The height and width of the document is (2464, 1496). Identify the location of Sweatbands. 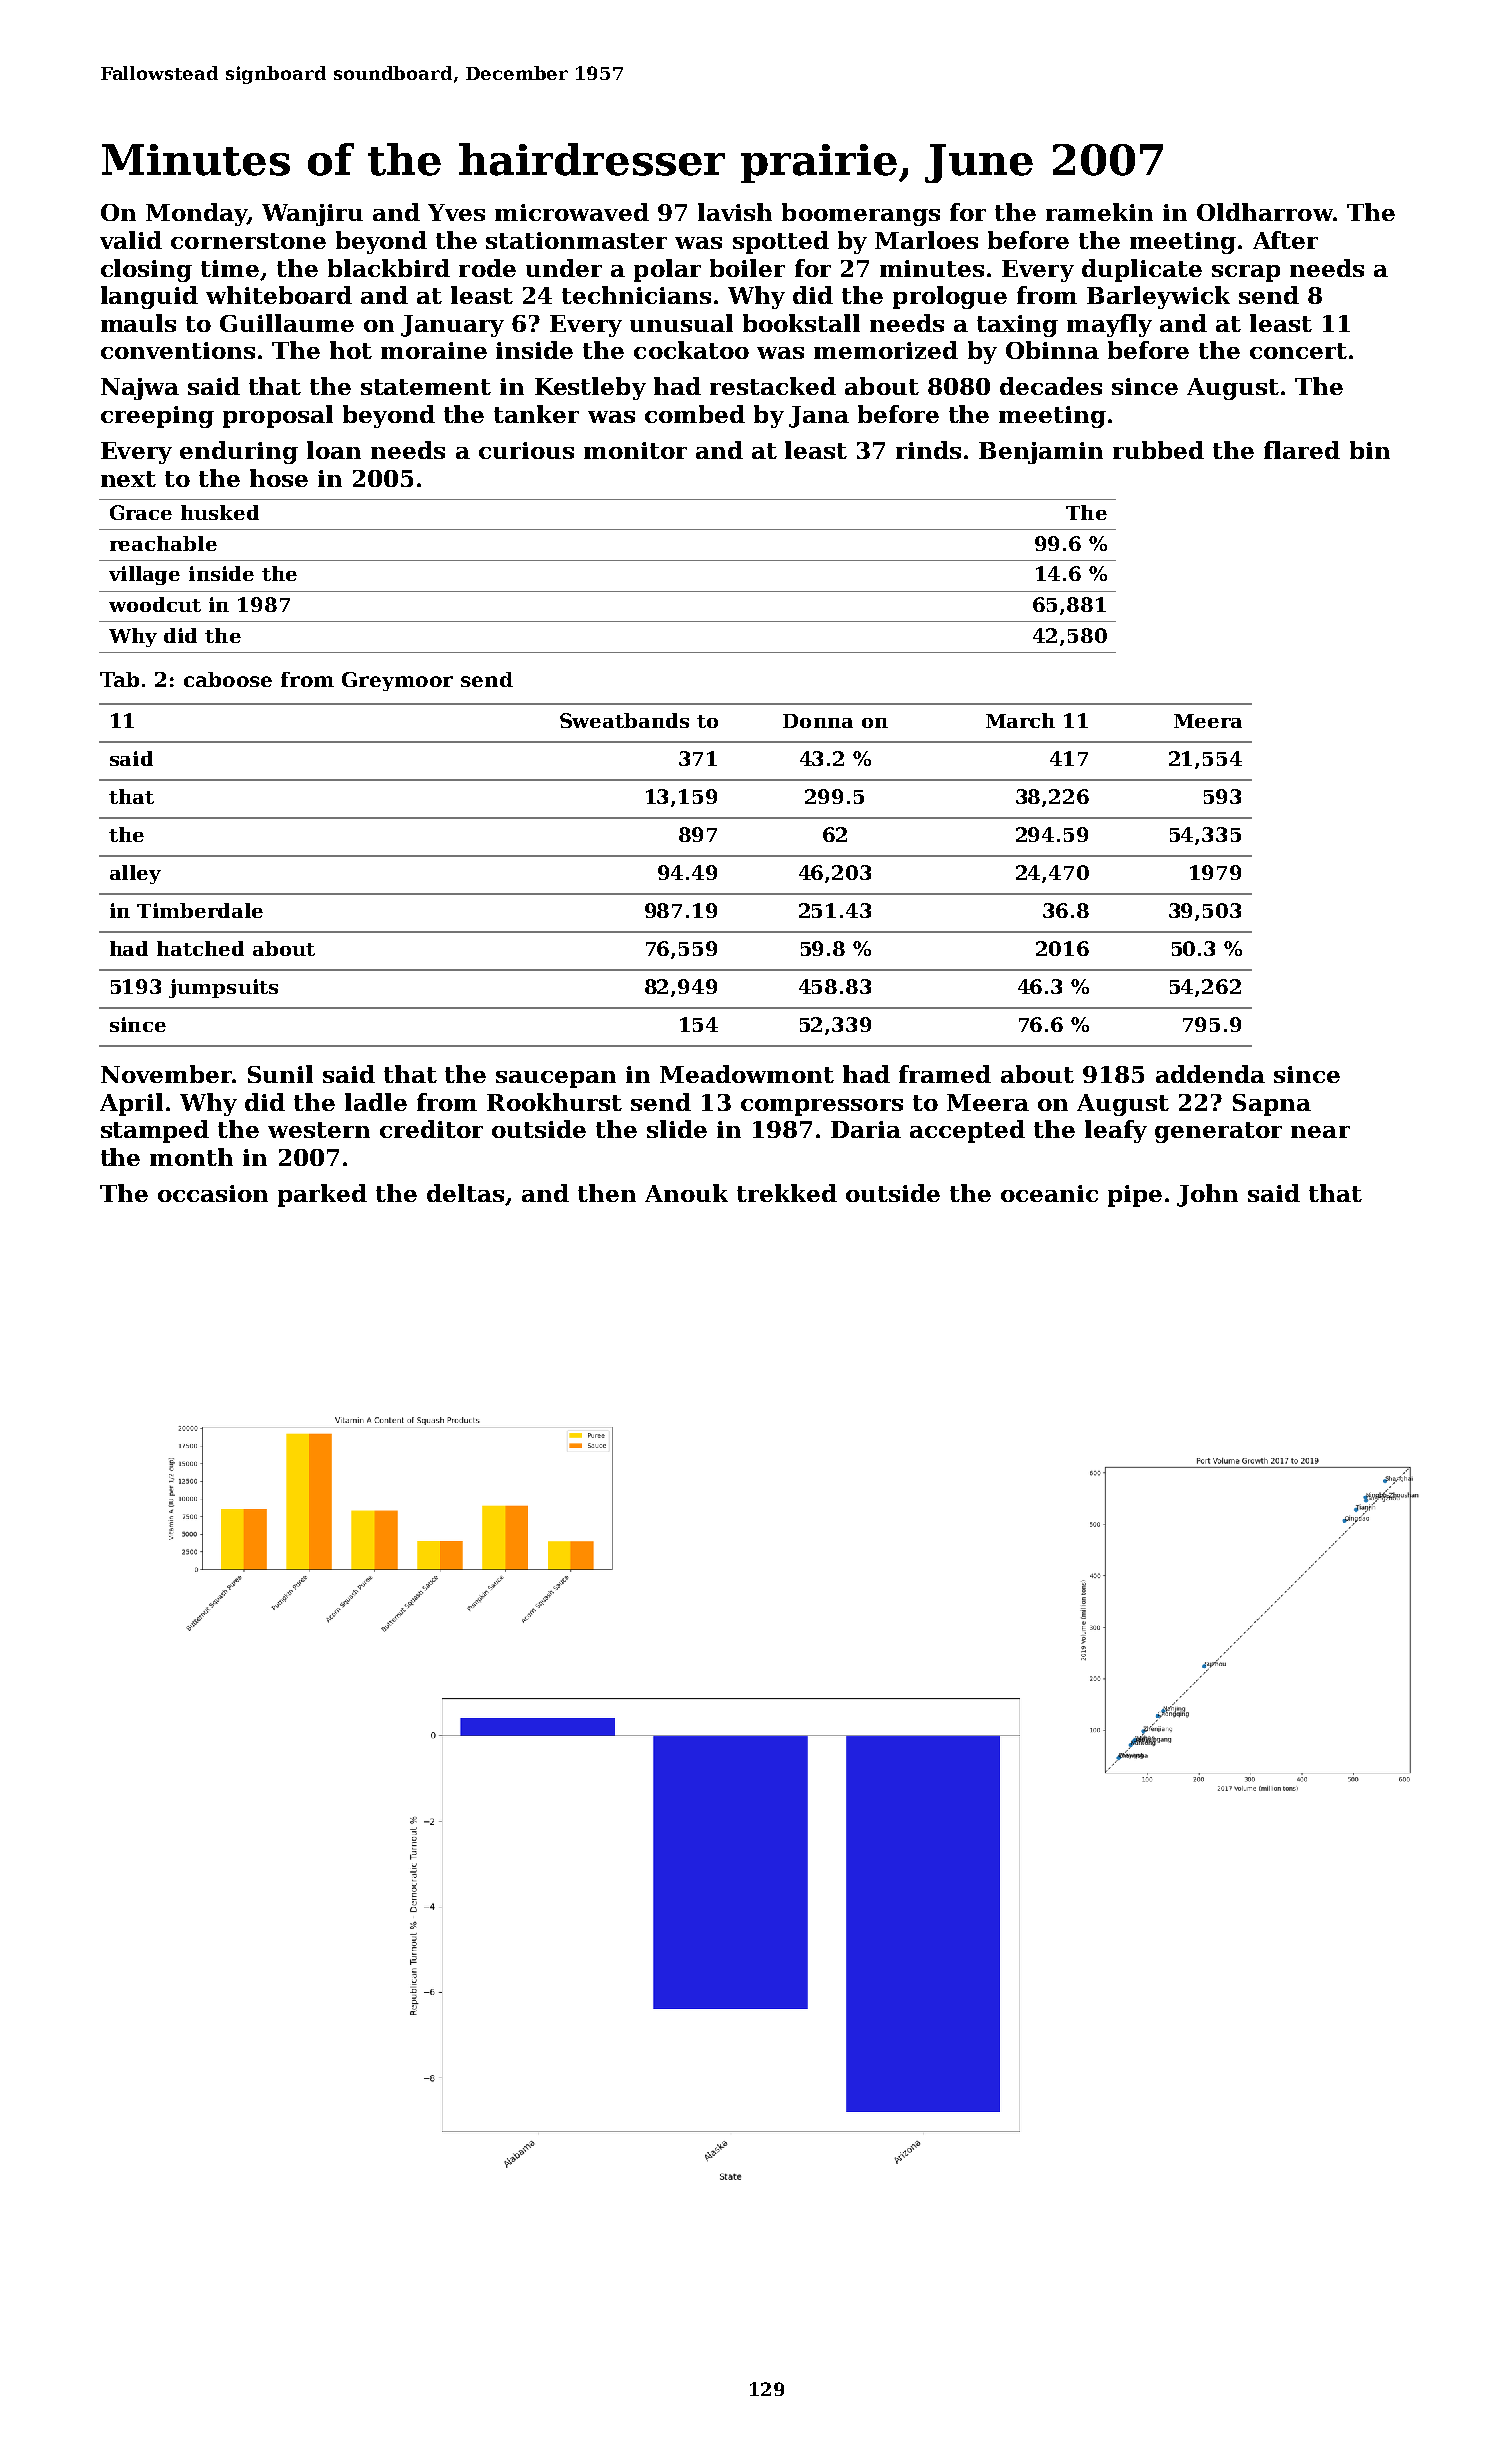
(624, 720).
